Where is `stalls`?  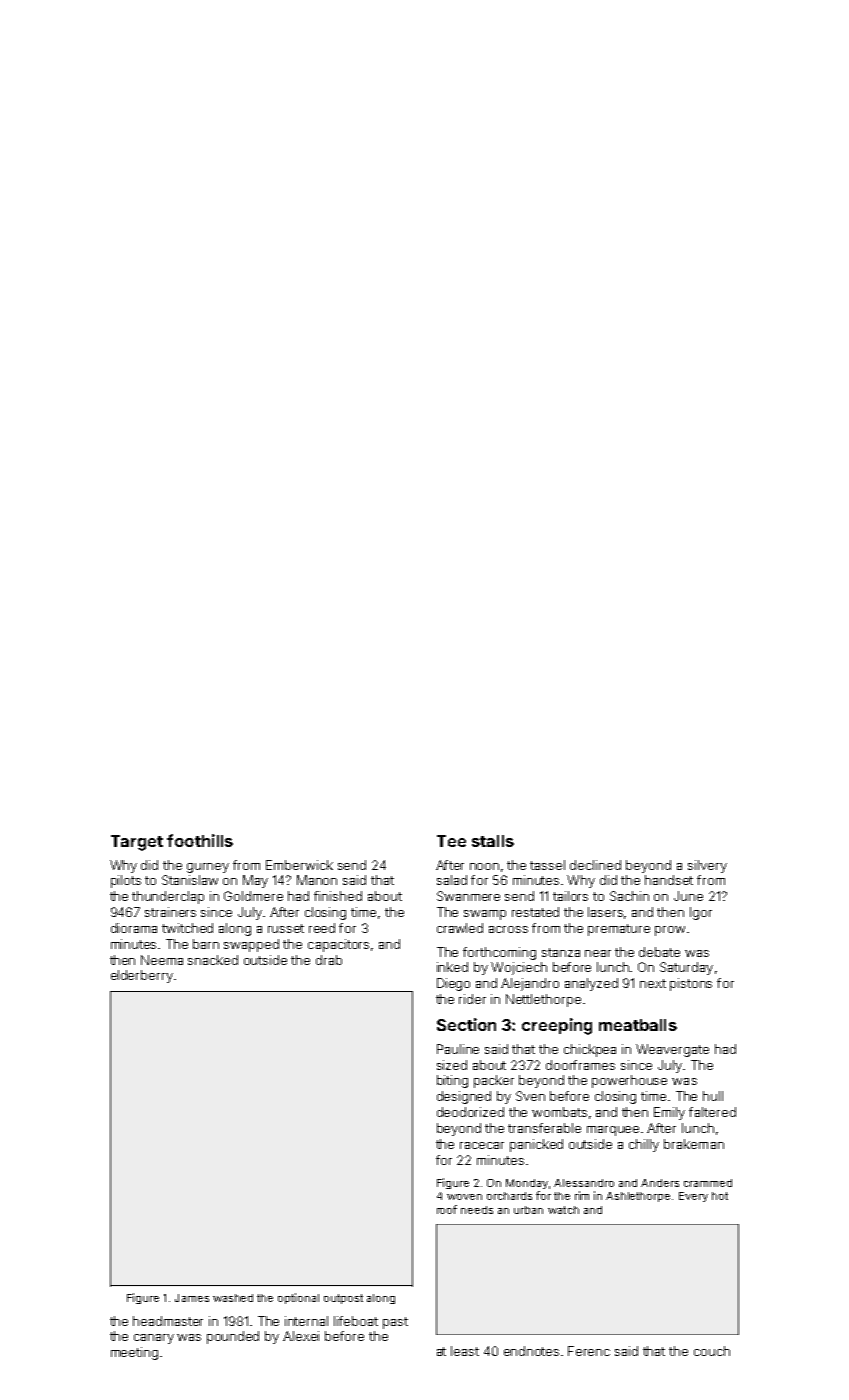 stalls is located at coordinates (493, 841).
